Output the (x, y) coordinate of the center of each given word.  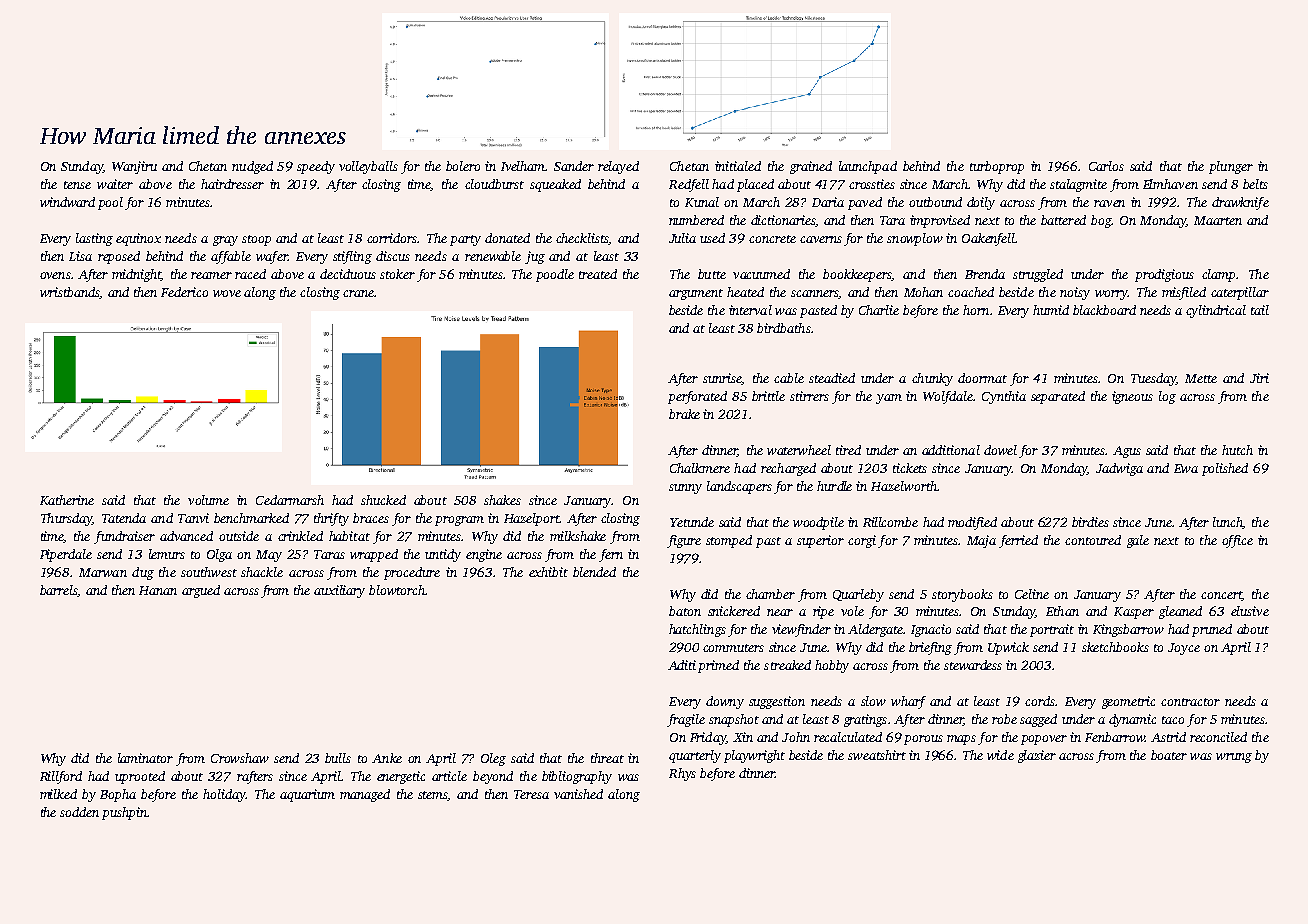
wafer (272, 257)
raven (1109, 203)
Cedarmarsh (290, 500)
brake (684, 414)
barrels (58, 590)
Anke (387, 758)
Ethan (1062, 611)
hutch (1237, 450)
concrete (772, 239)
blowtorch (397, 590)
